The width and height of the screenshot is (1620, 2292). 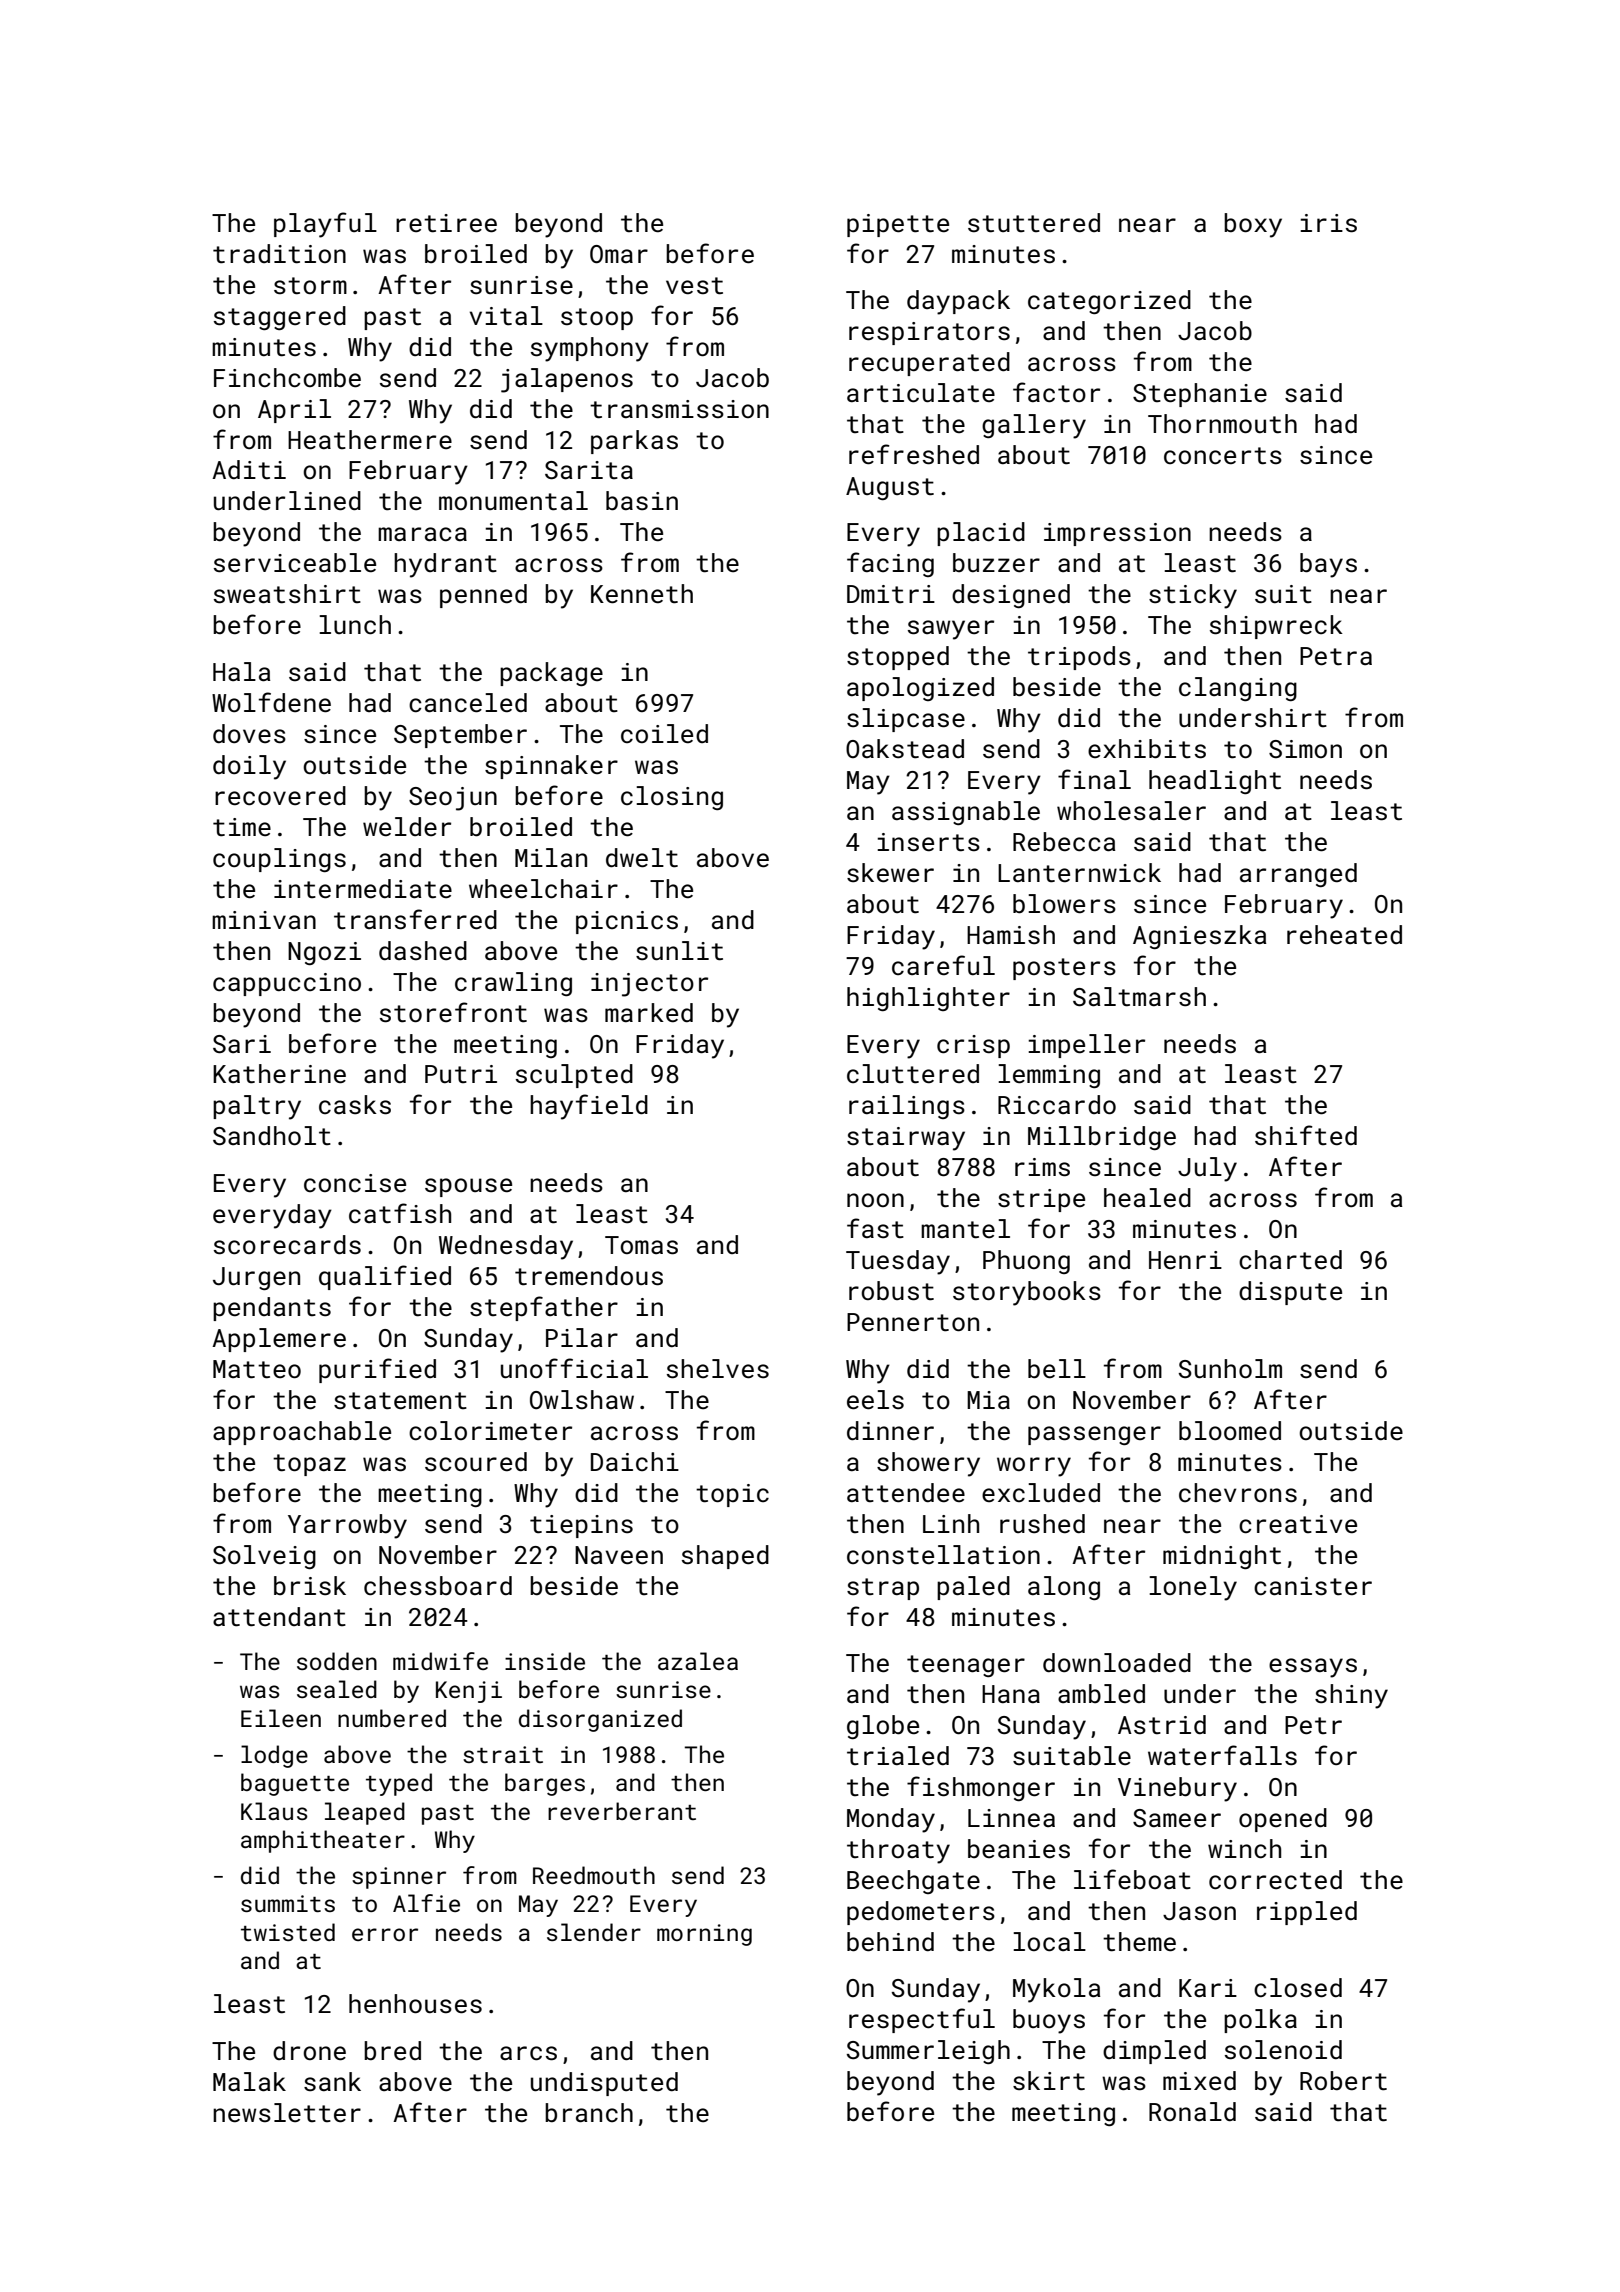 I want to click on Naveen, so click(x=619, y=1555).
